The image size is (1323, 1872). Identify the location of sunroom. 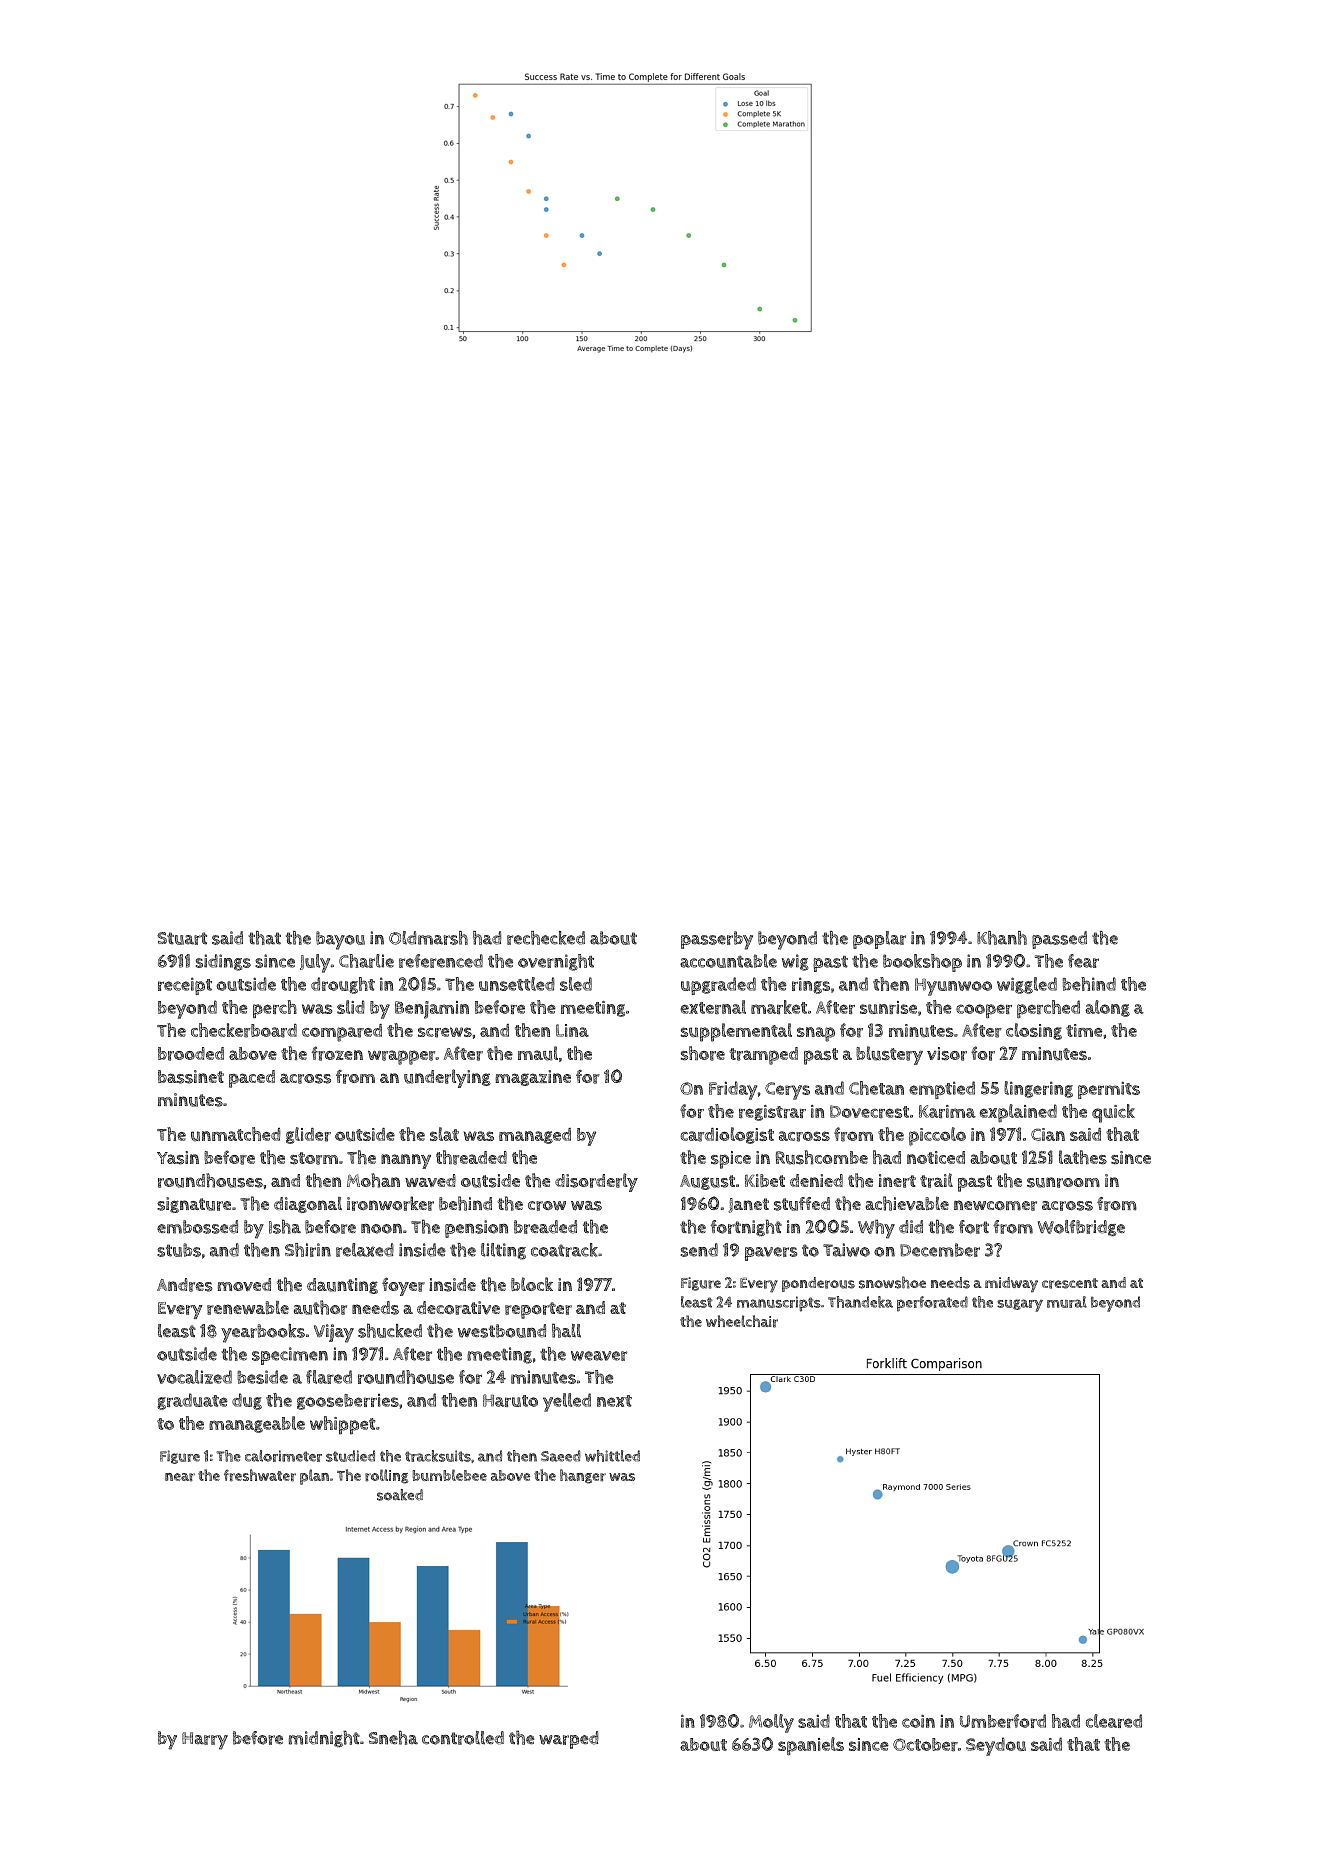
(1063, 1182).
